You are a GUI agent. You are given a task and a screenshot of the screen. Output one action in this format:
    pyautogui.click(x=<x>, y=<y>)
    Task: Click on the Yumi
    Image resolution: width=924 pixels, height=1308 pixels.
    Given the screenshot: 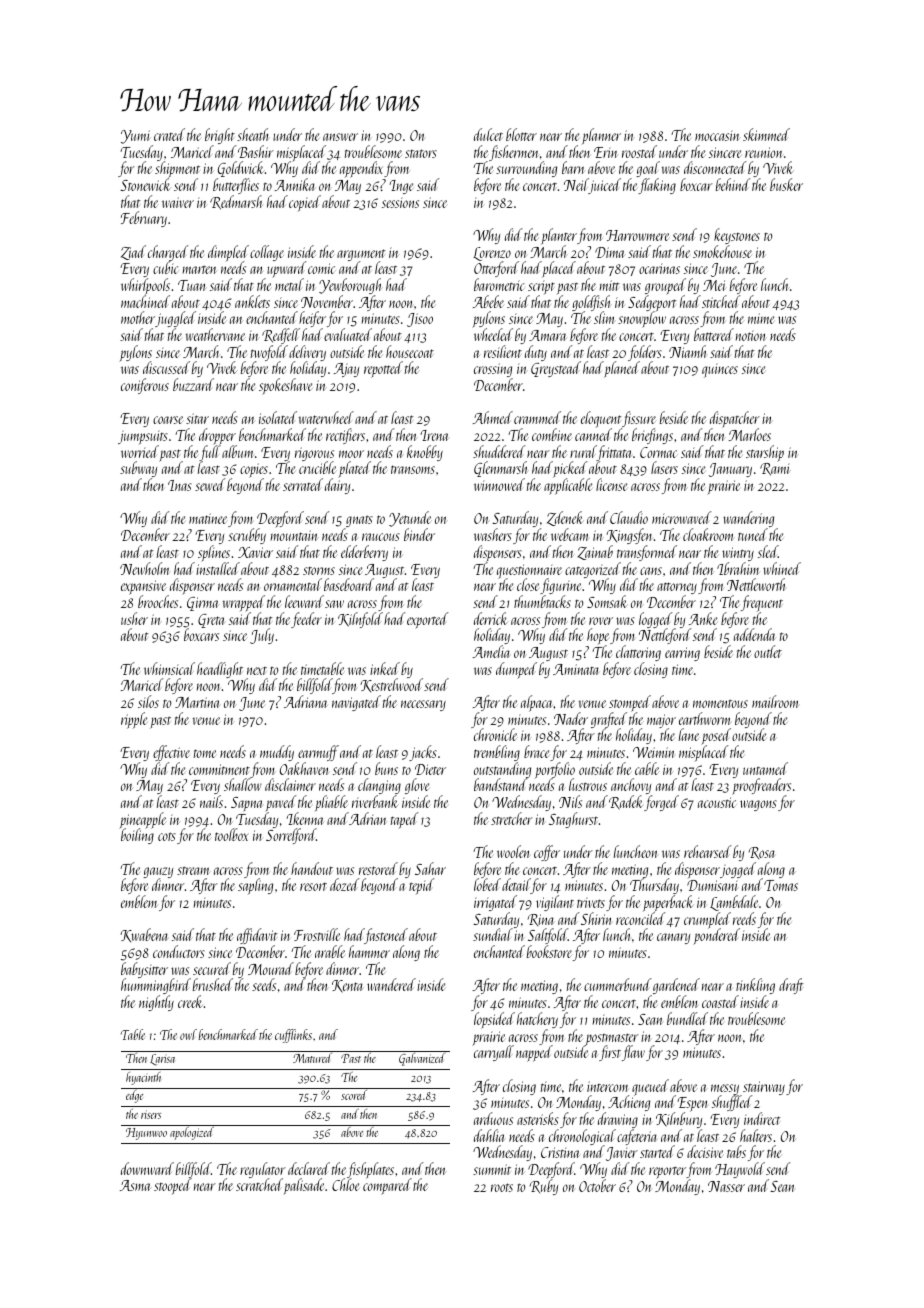 What is the action you would take?
    pyautogui.click(x=135, y=137)
